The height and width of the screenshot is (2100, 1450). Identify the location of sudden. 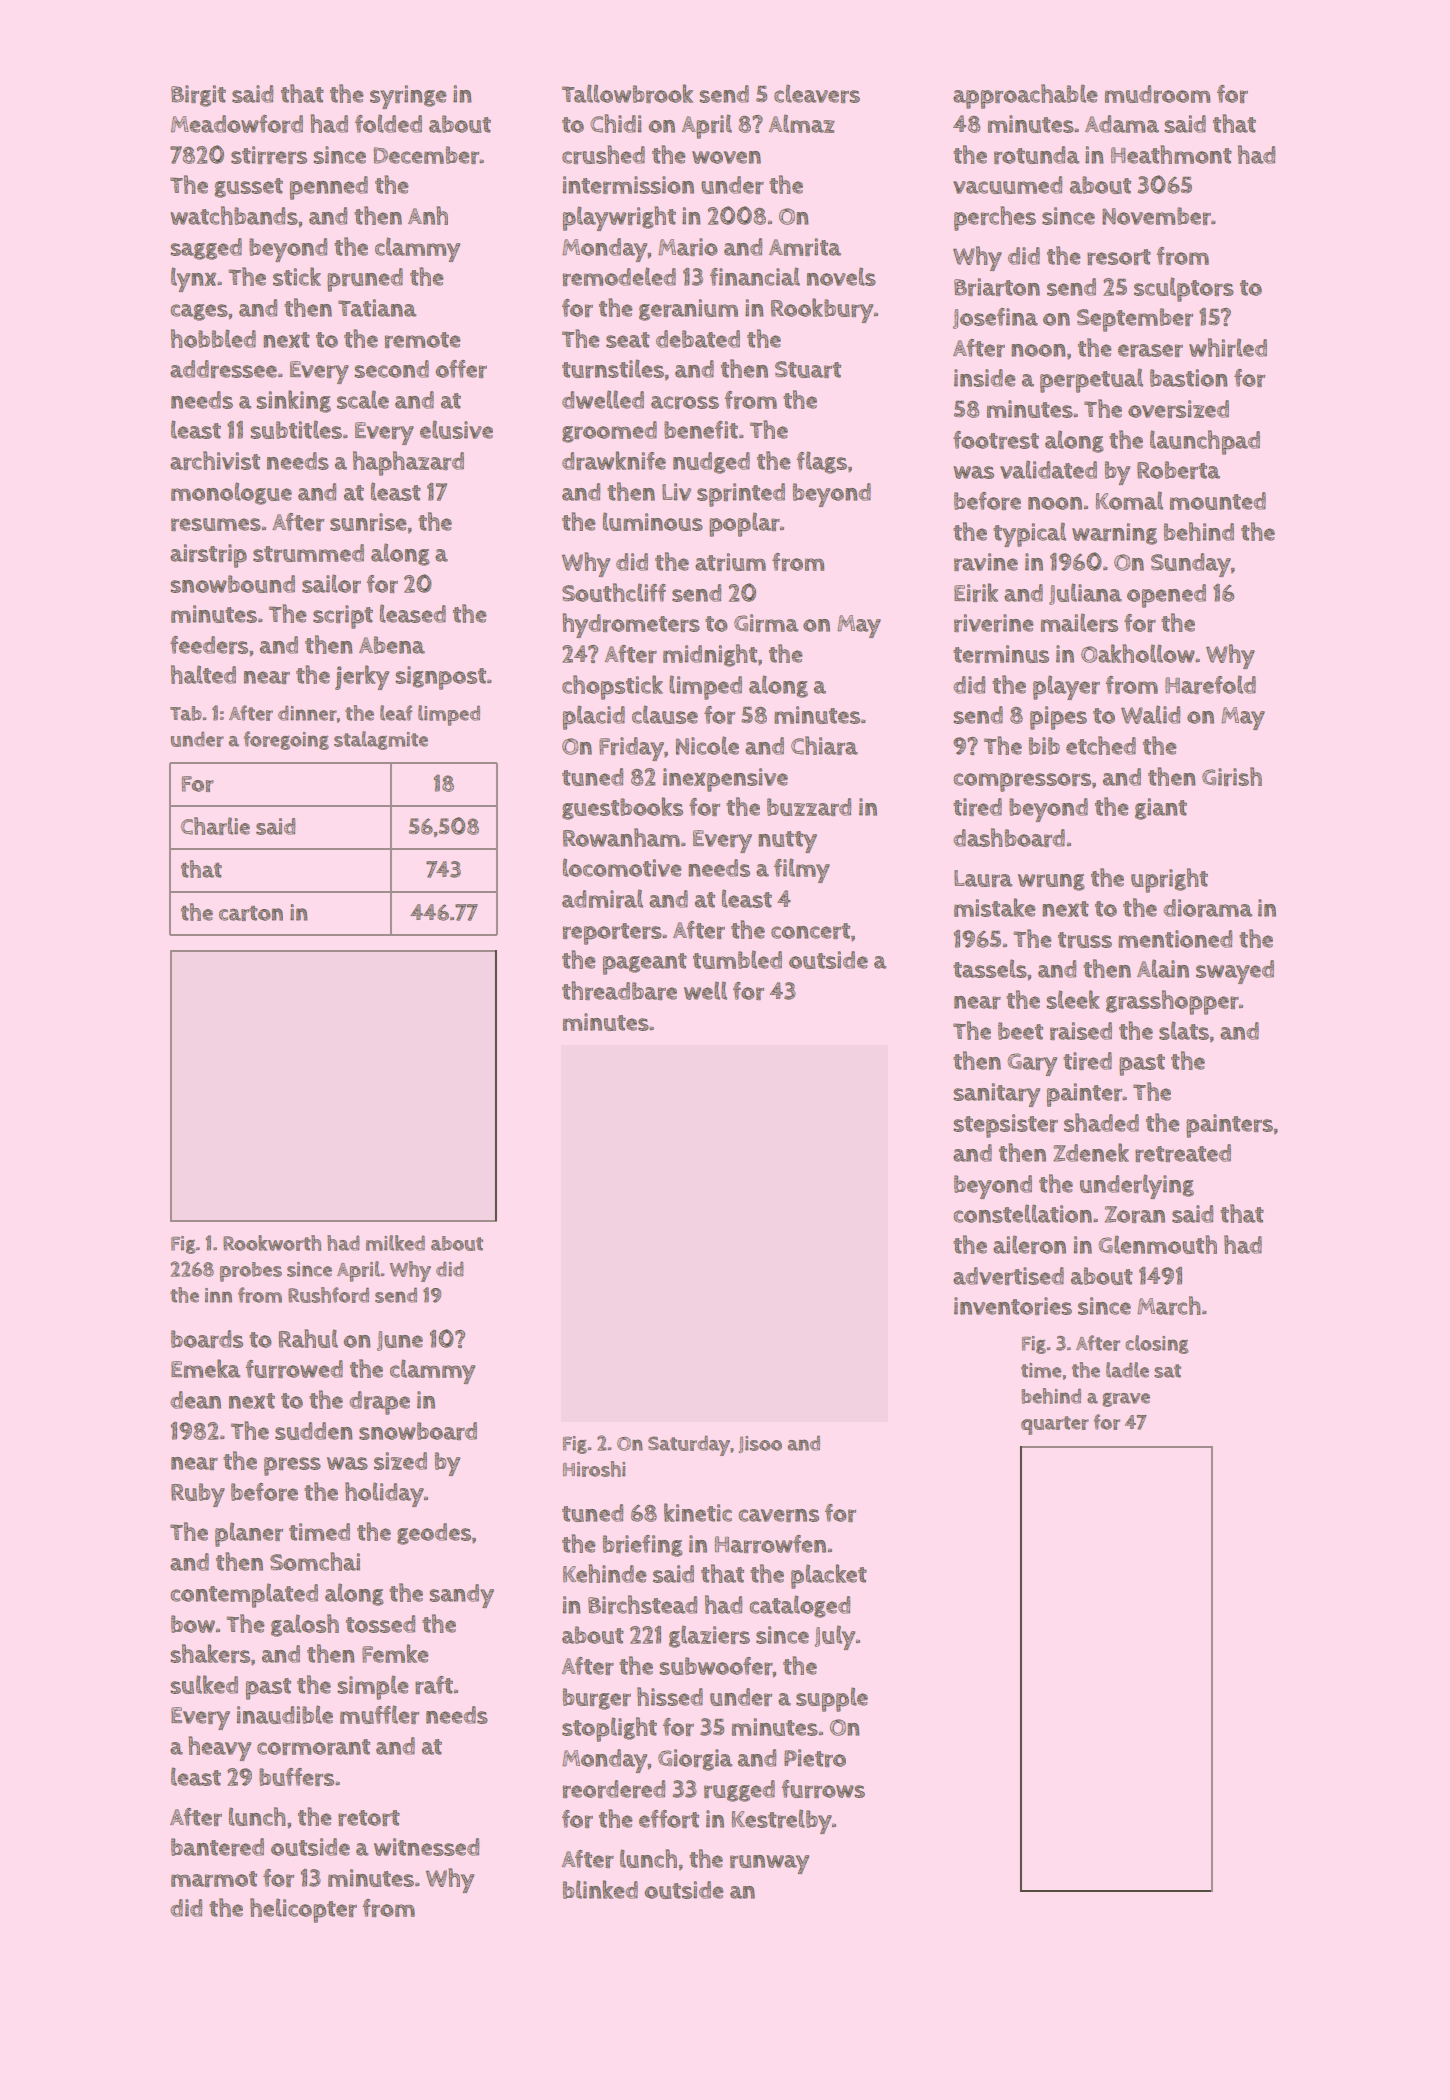
(314, 1431).
